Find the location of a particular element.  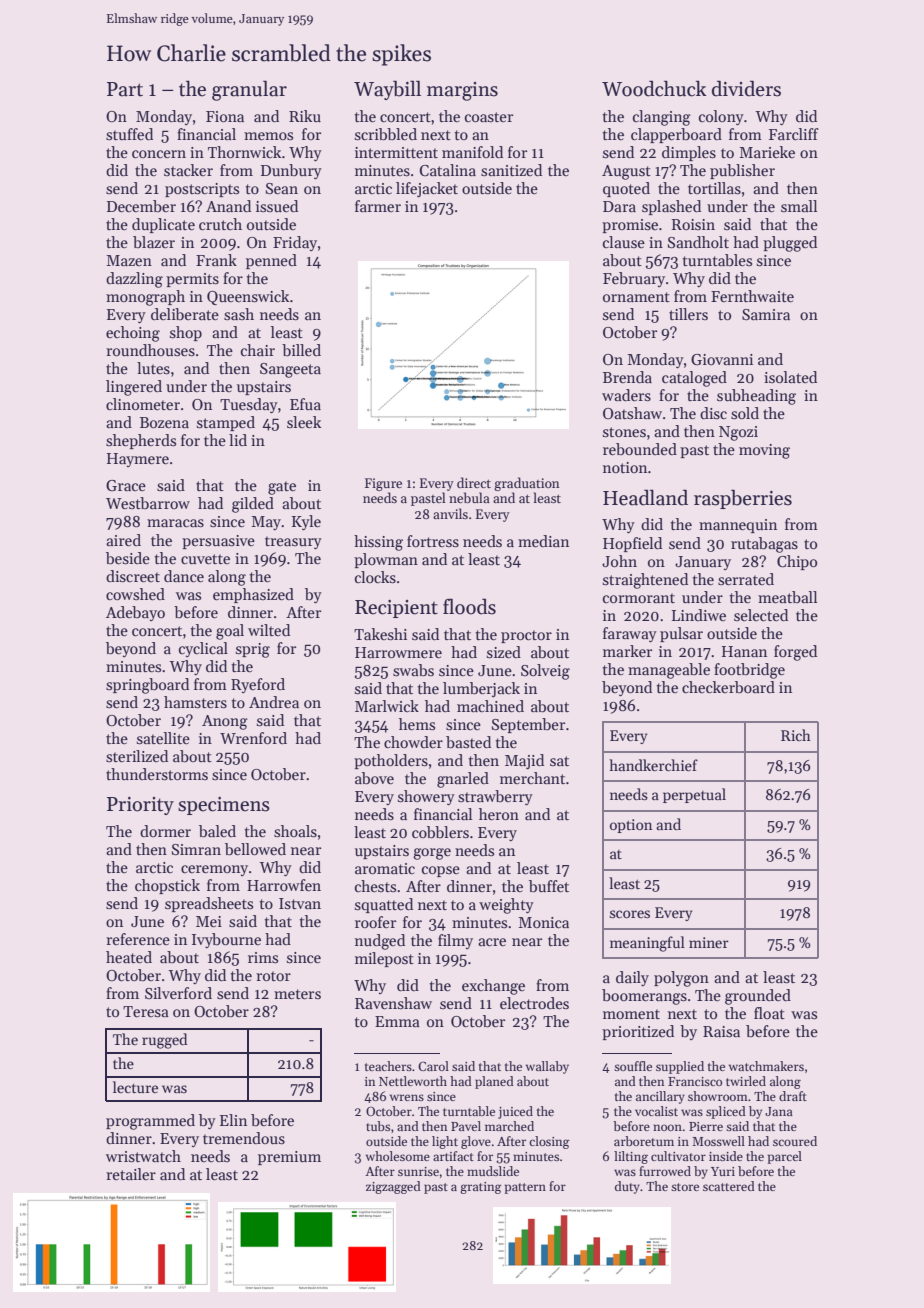

Waybill is located at coordinates (387, 90).
